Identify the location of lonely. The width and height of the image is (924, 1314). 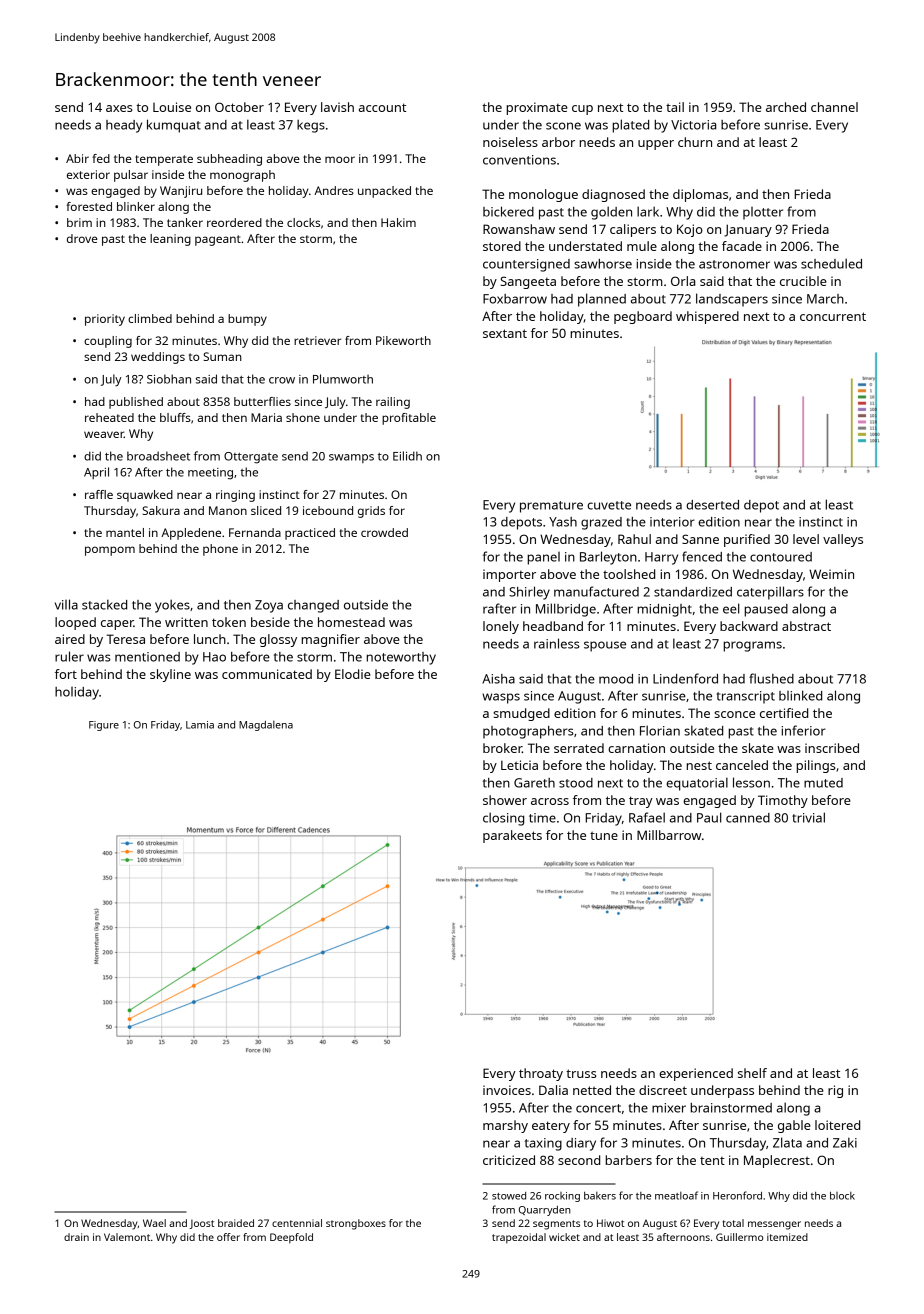
(501, 627).
